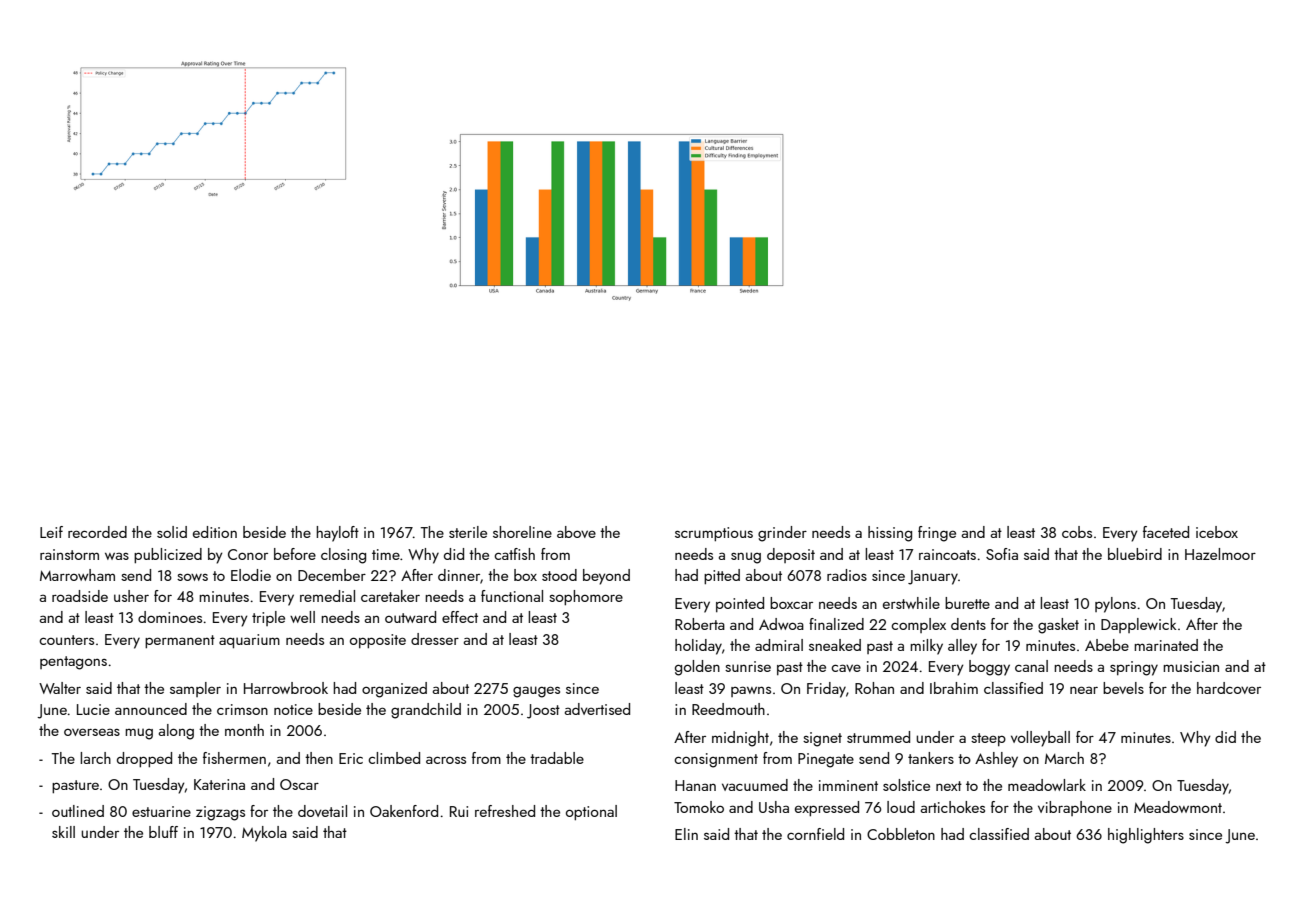 The height and width of the page is (924, 1308). What do you see at coordinates (468, 532) in the page?
I see `sterile` at bounding box center [468, 532].
